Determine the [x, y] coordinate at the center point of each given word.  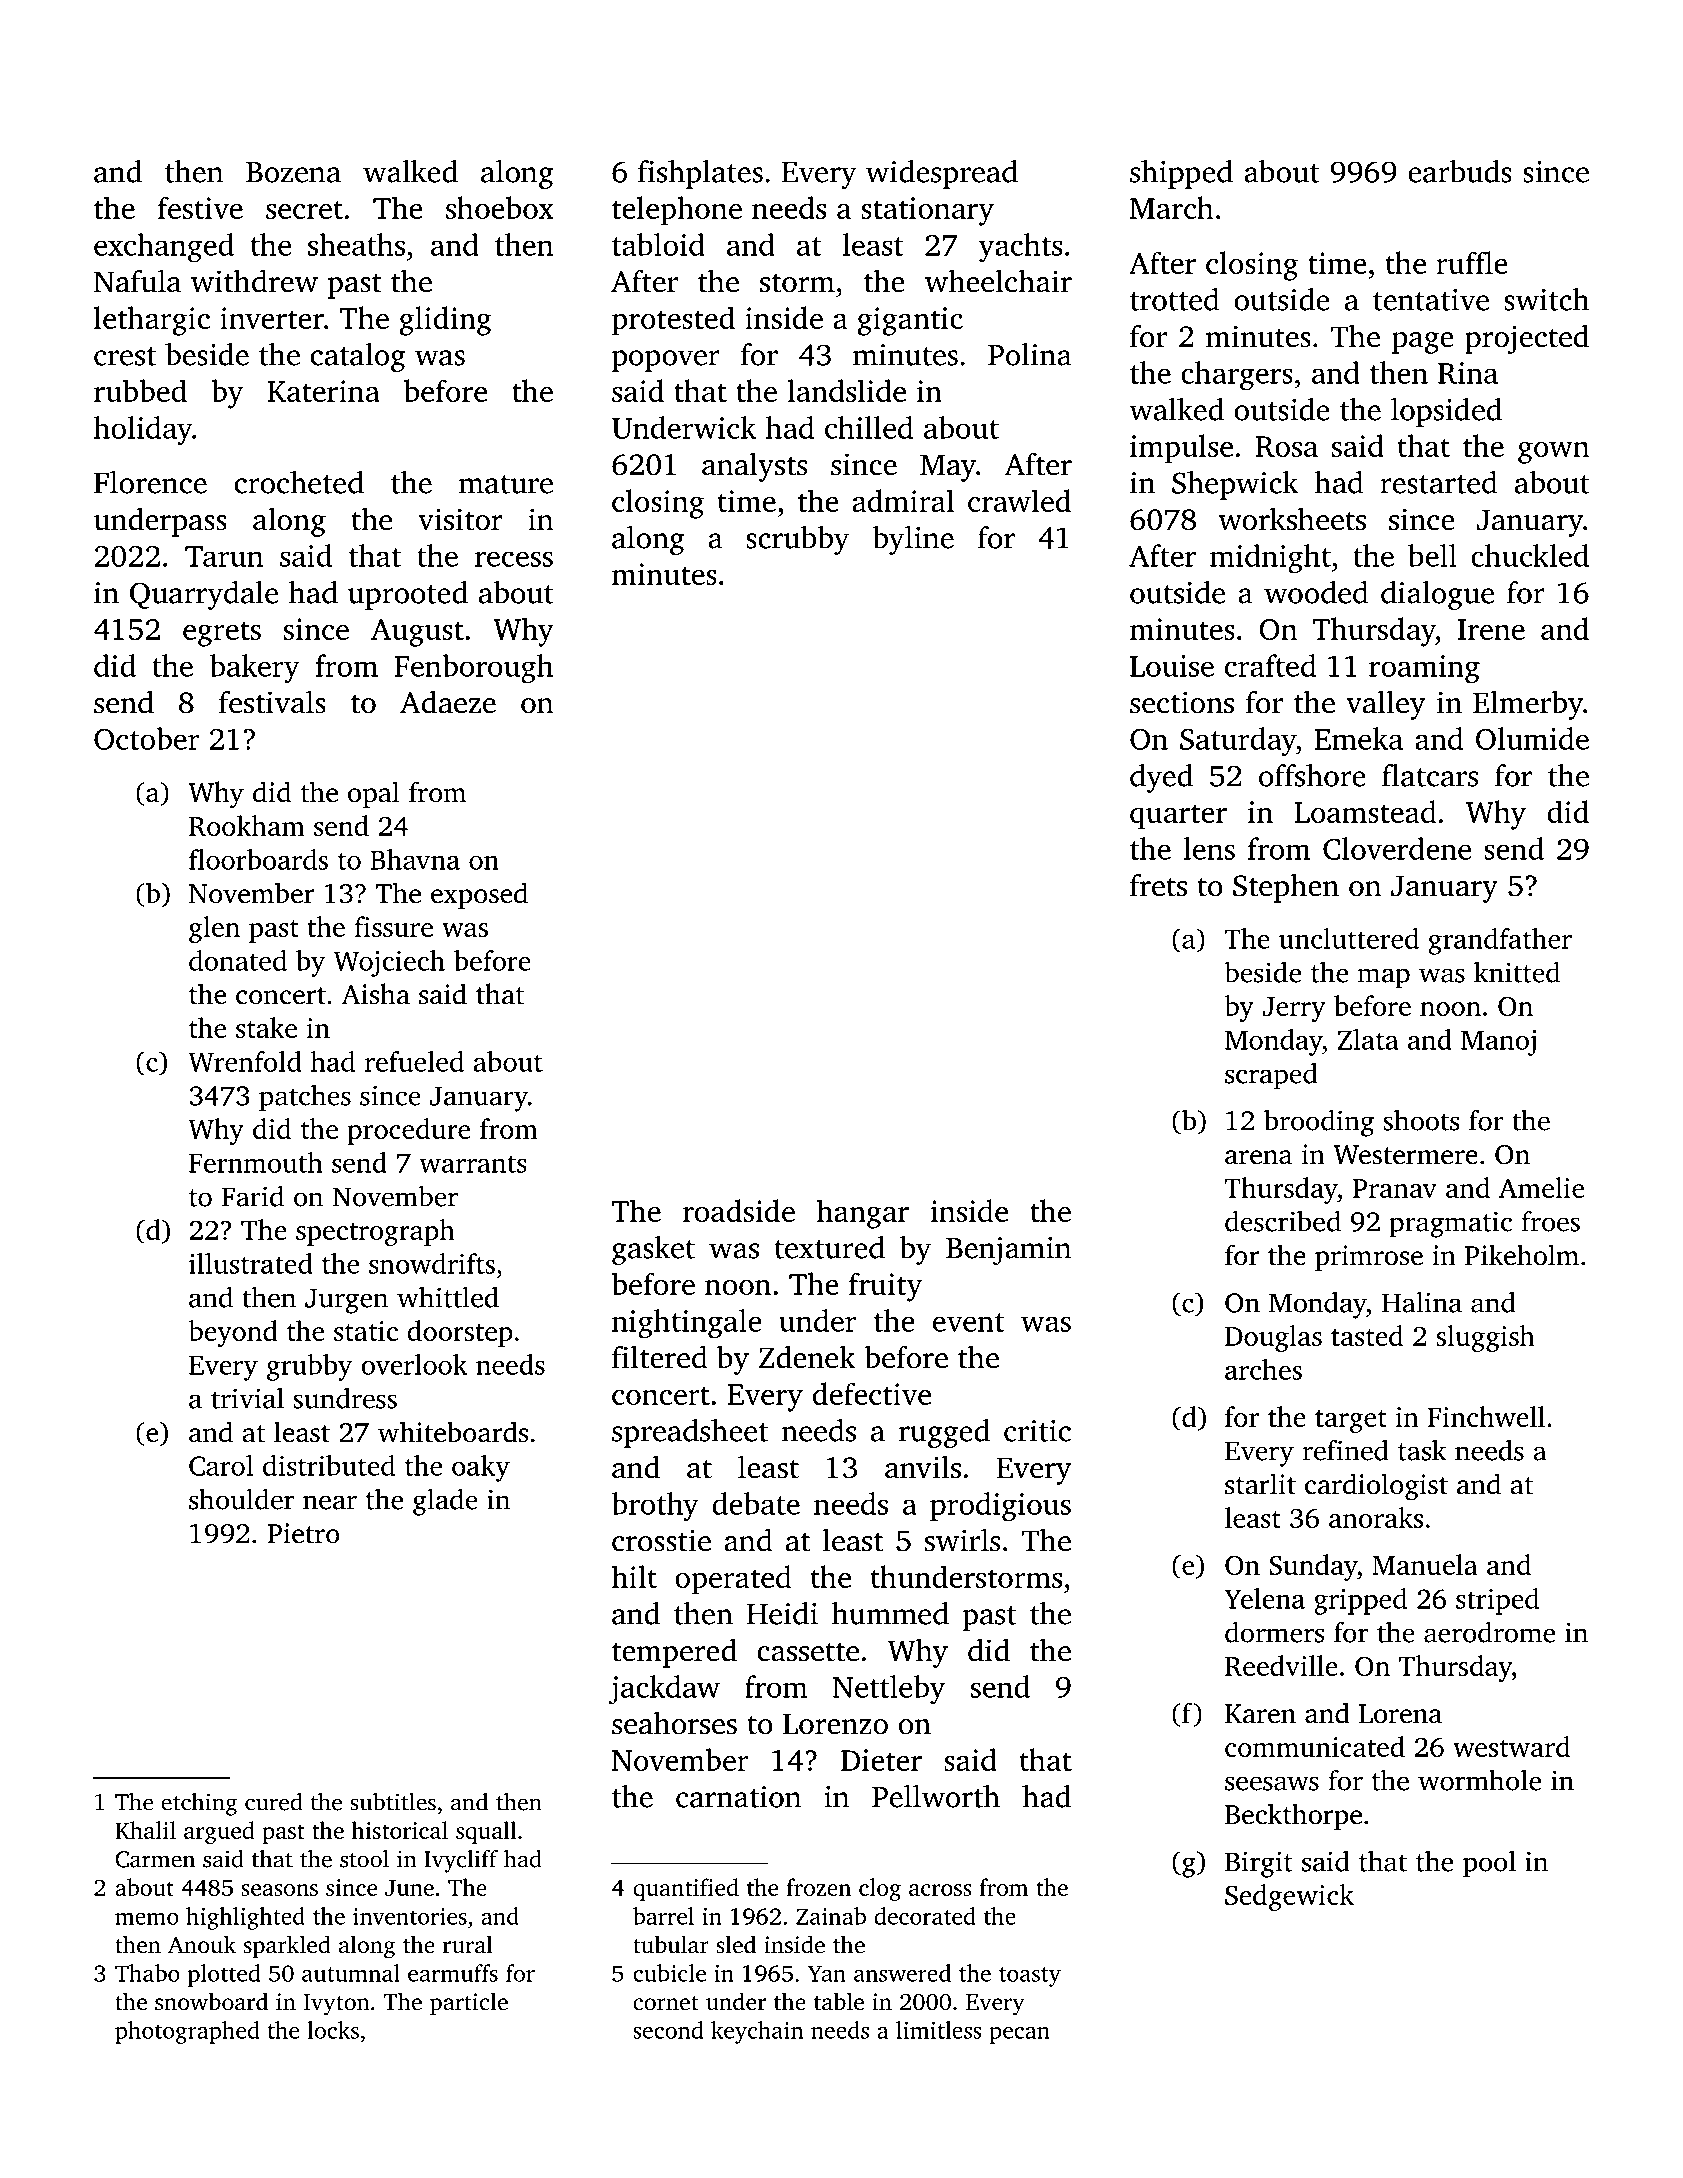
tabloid [658, 244]
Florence [150, 482]
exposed [479, 895]
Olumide [1532, 738]
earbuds [1460, 171]
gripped [1360, 1601]
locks [333, 2030]
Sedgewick [1289, 1897]
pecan [1019, 2035]
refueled [414, 1061]
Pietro [303, 1533]
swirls [962, 1540]
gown [1553, 453]
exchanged [164, 248]
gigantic [910, 321]
